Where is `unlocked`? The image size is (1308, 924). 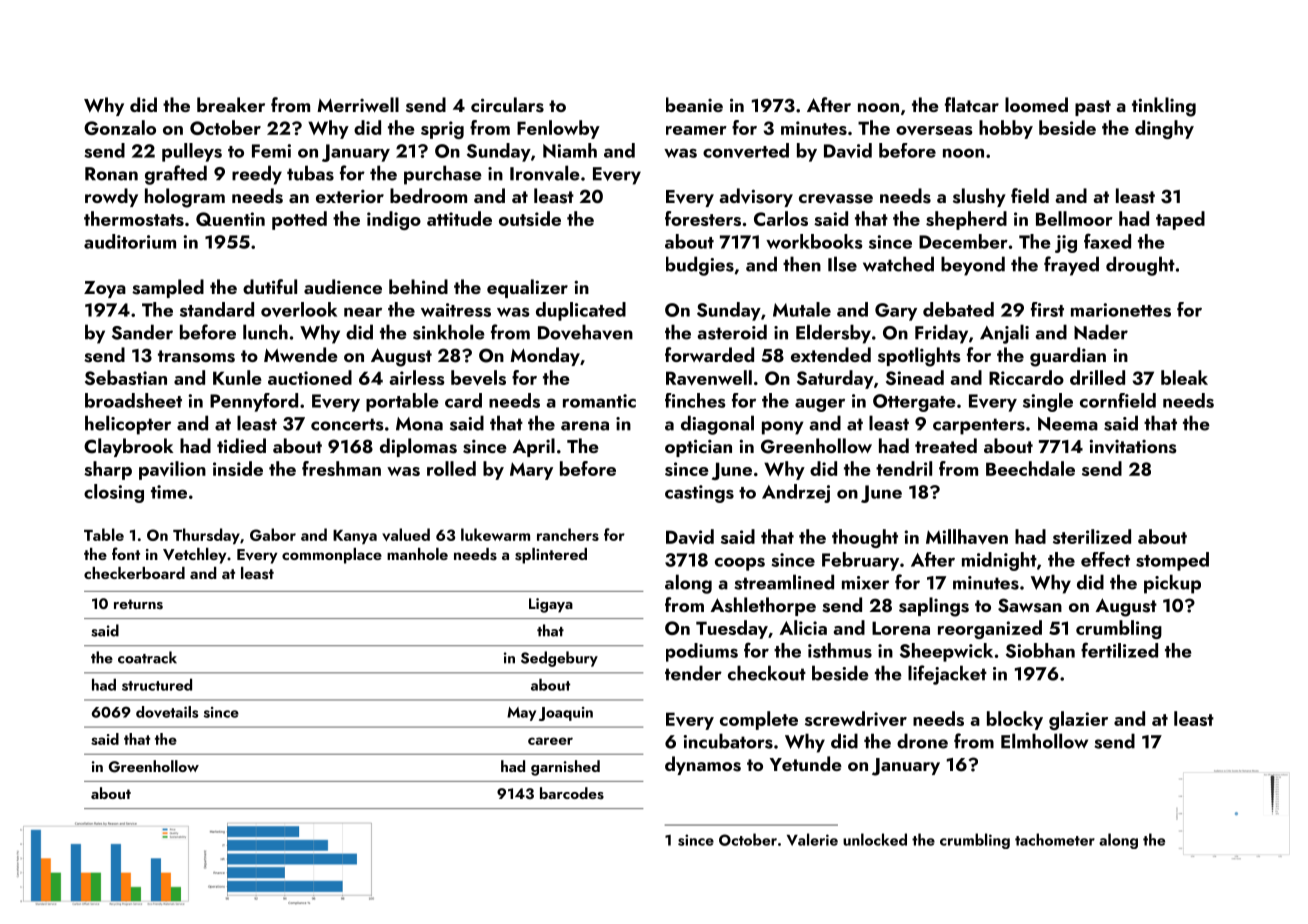 unlocked is located at coordinates (875, 839).
